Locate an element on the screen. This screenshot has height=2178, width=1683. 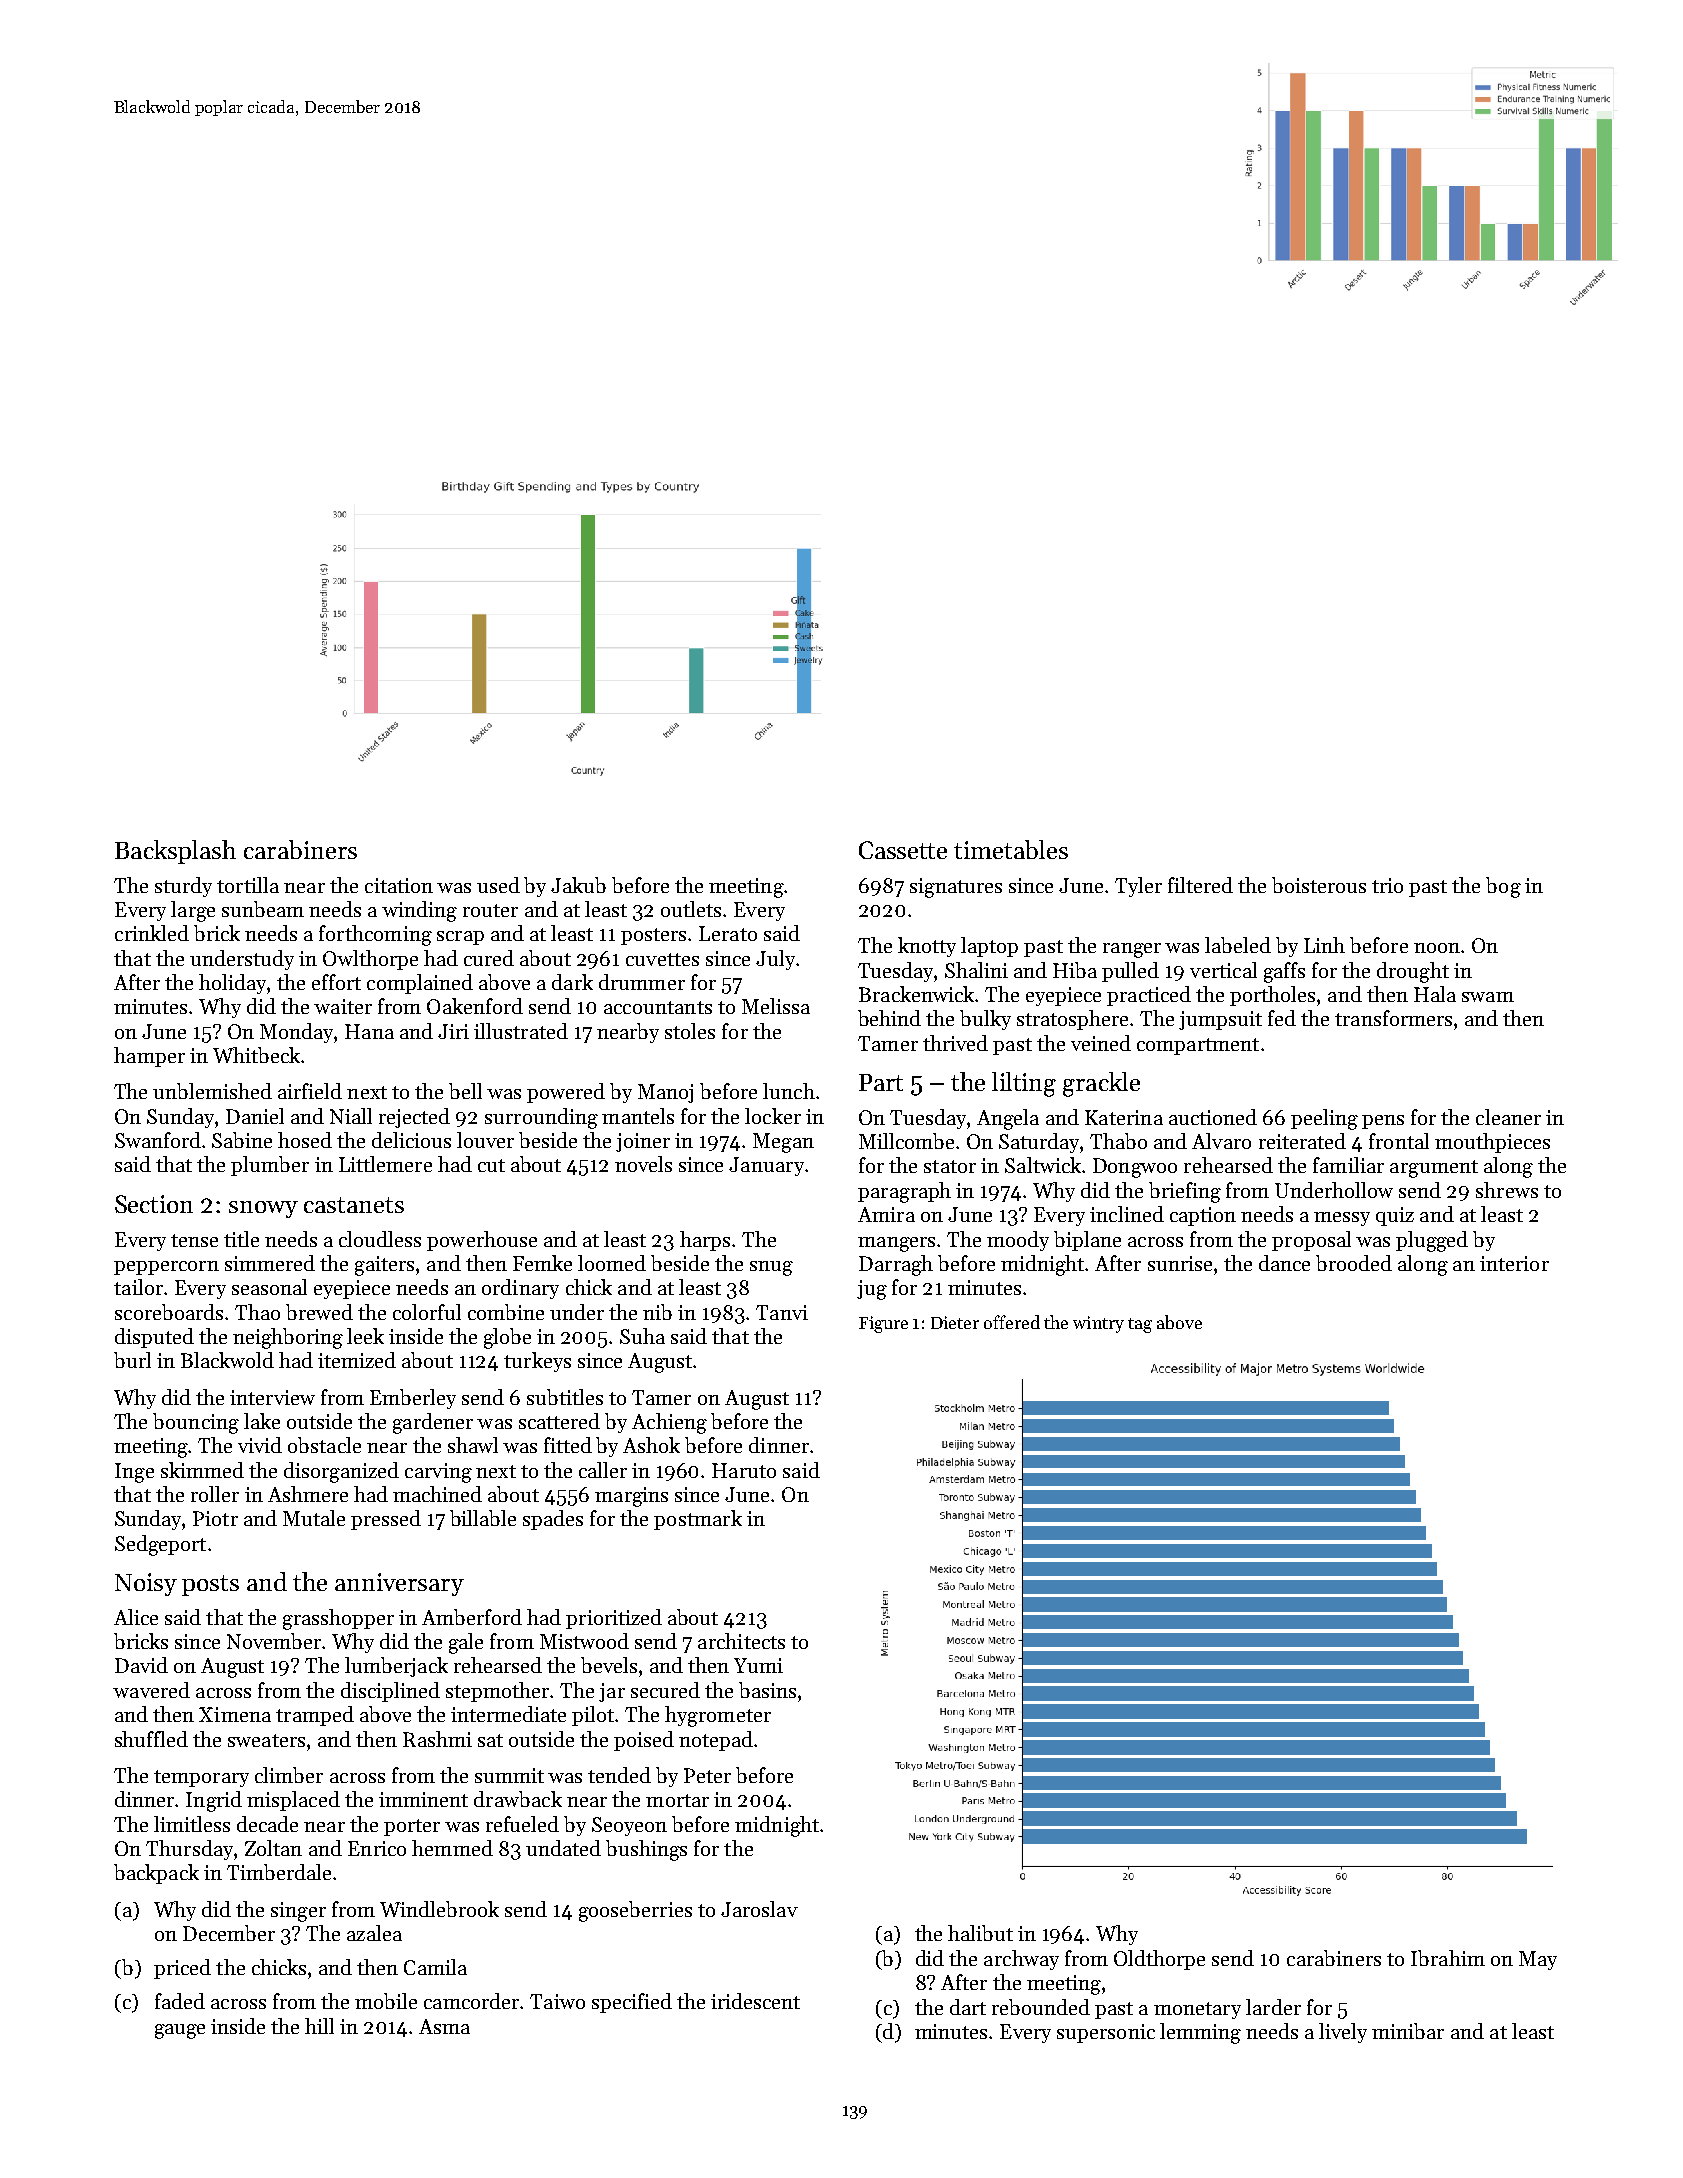
moody is located at coordinates (1018, 1241).
